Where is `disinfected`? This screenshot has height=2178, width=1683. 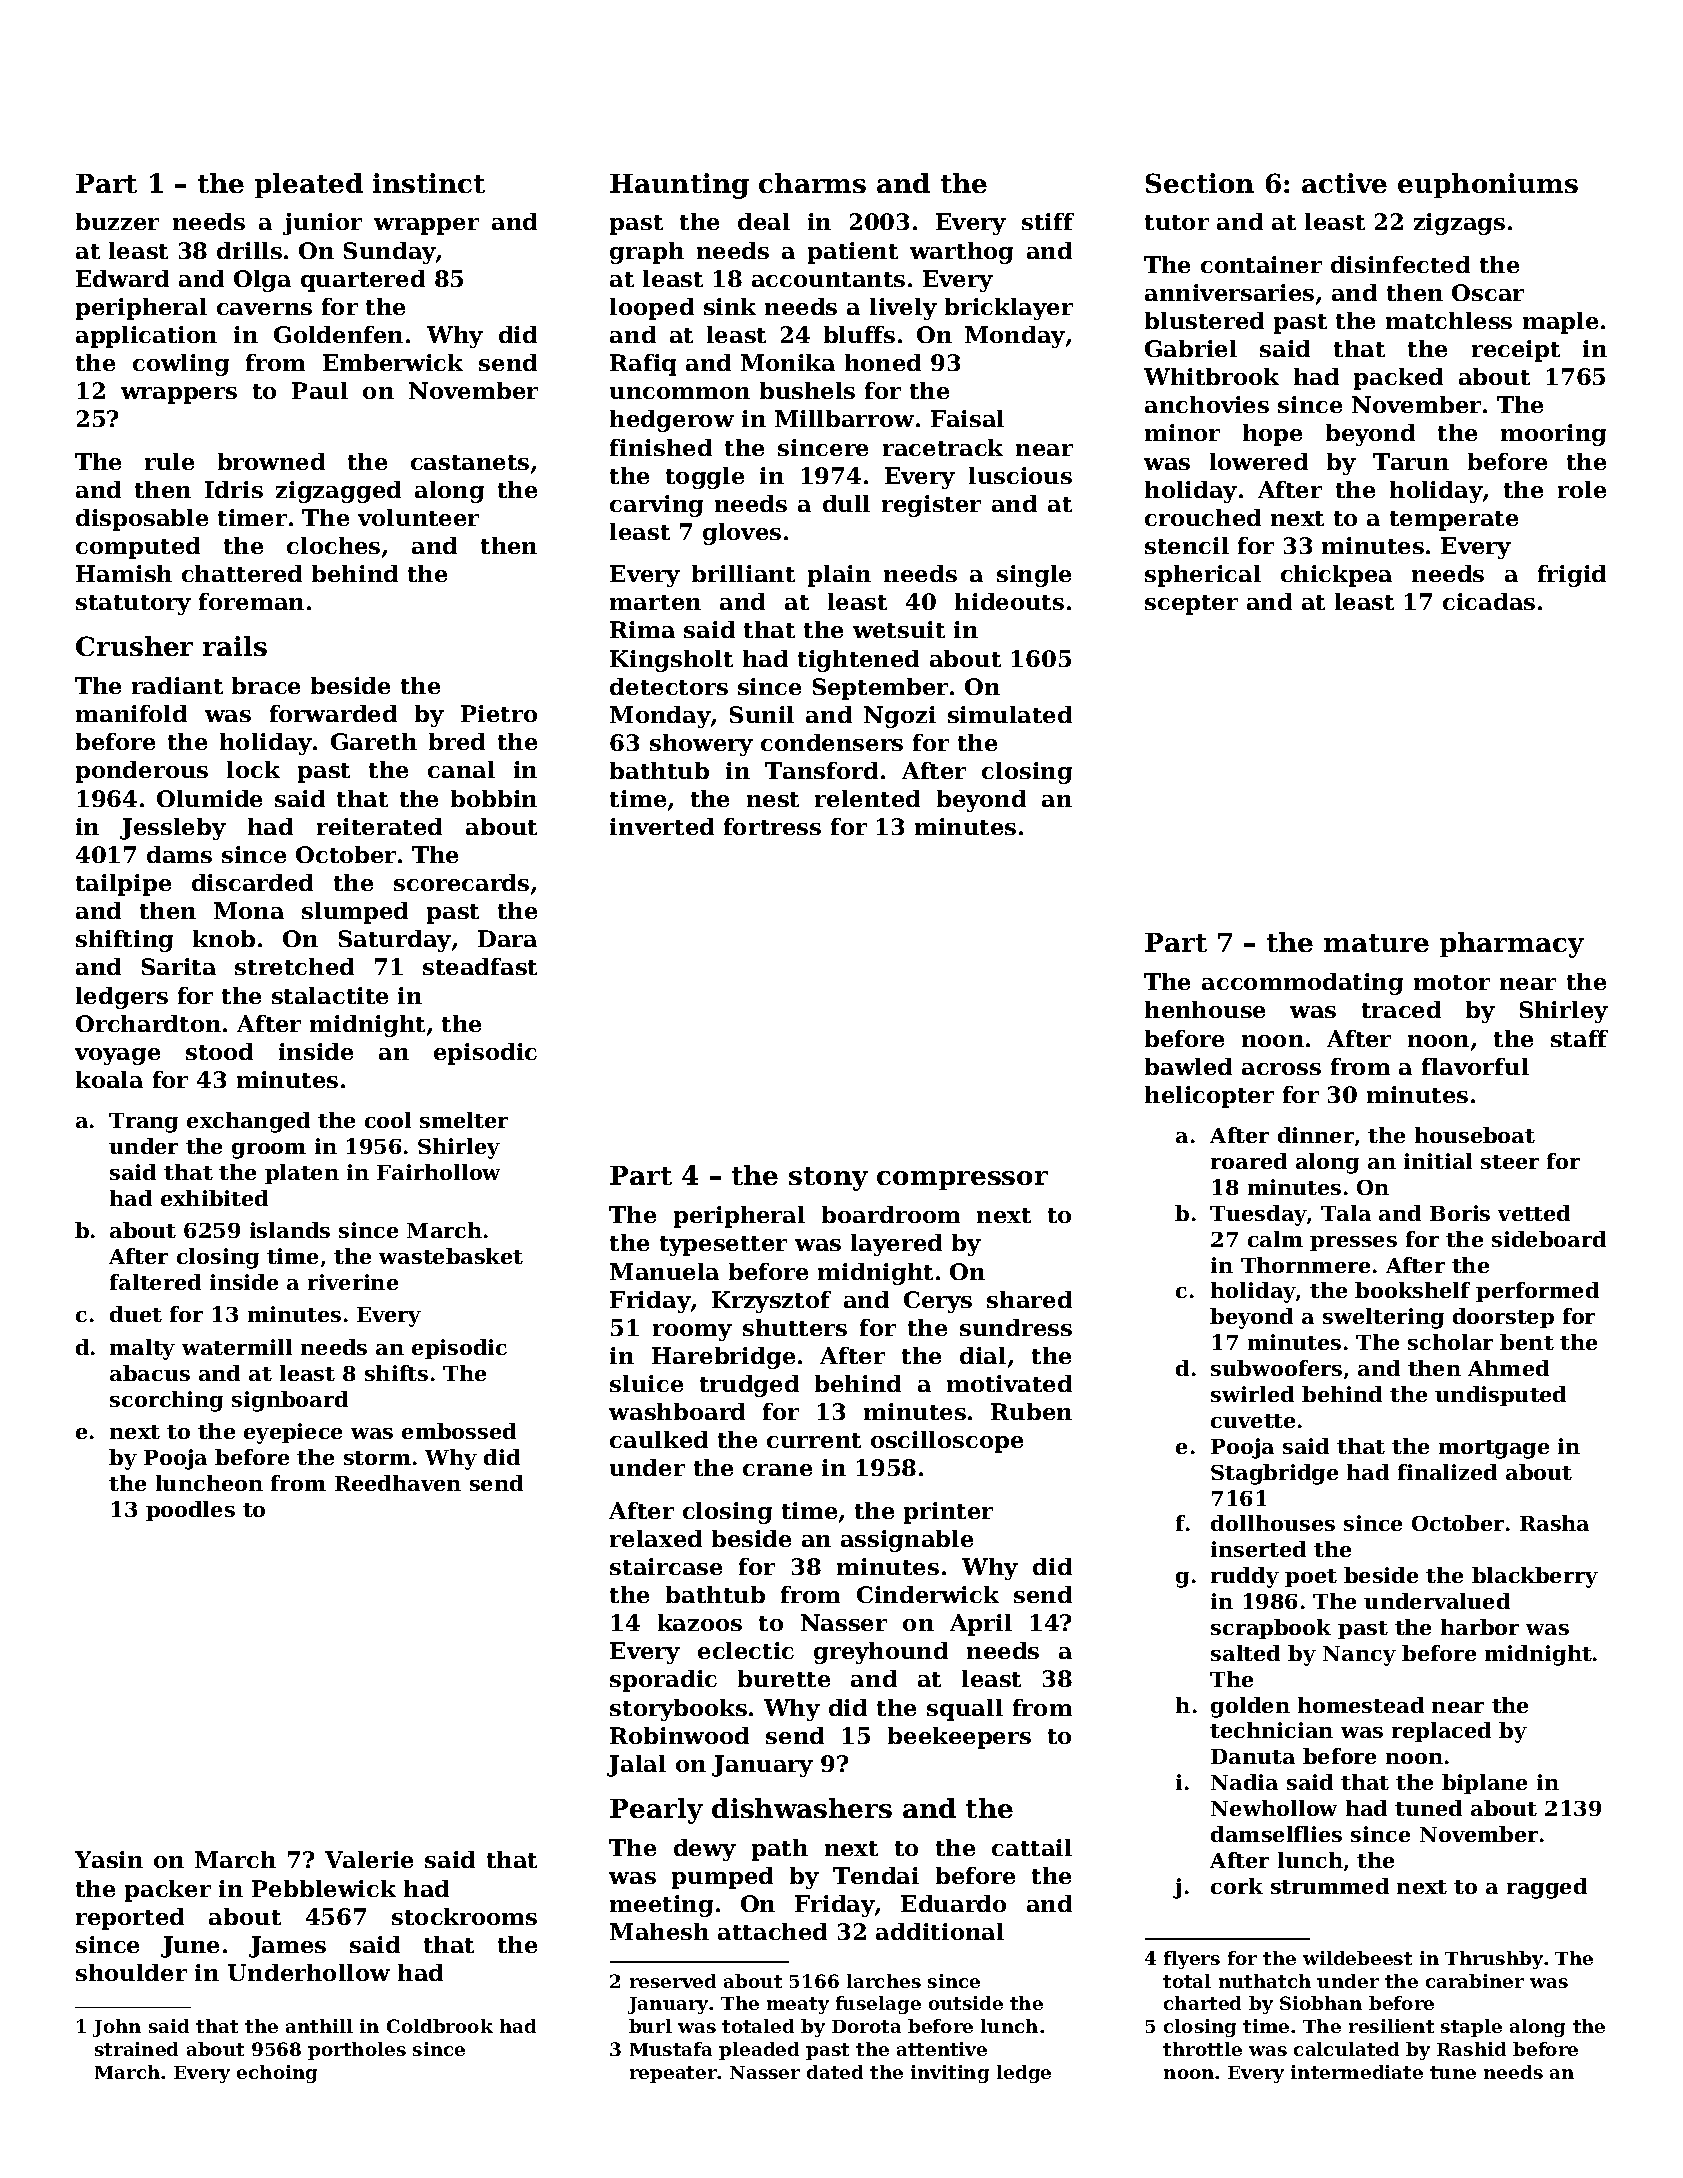 disinfected is located at coordinates (1400, 264).
